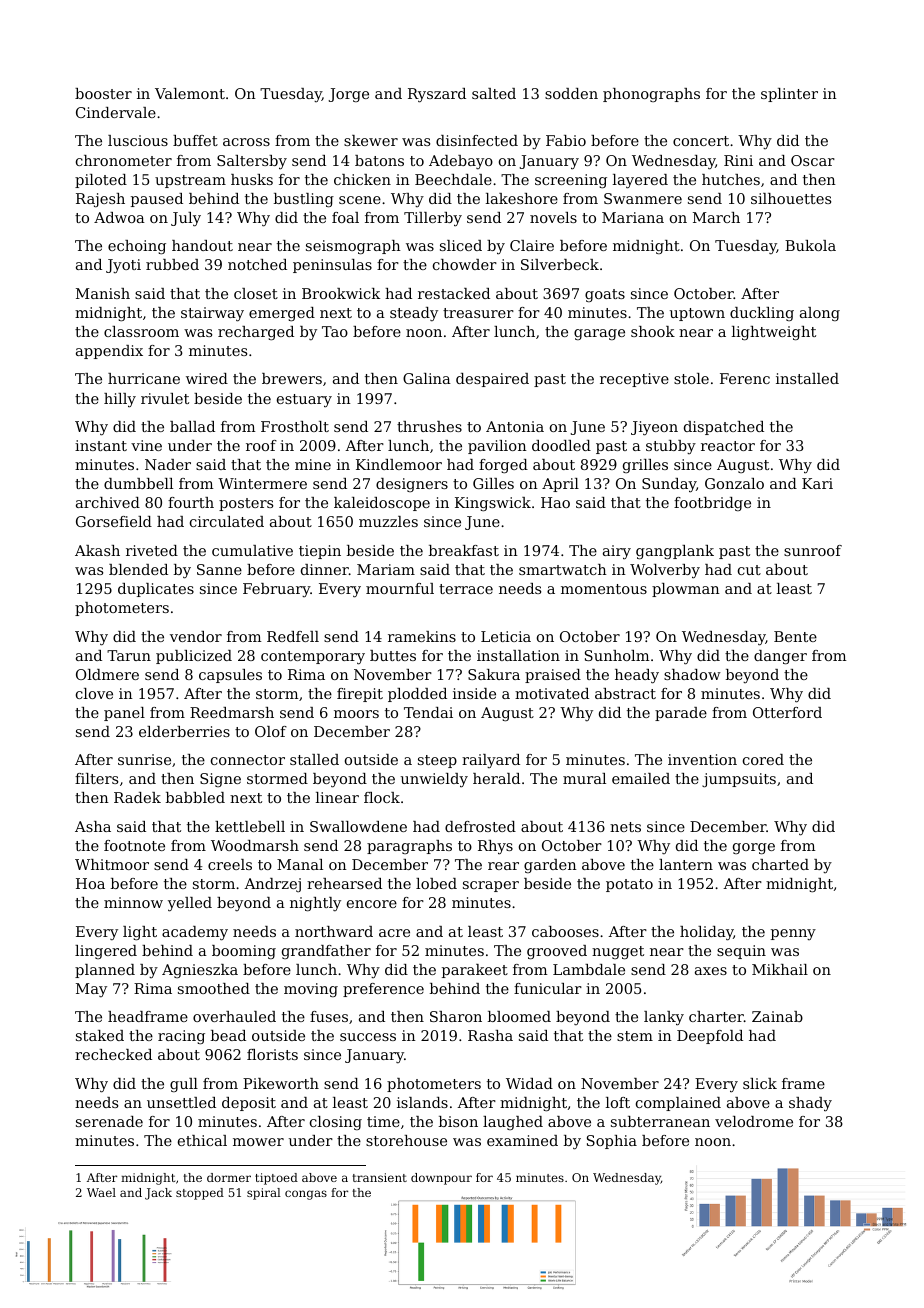  Describe the element at coordinates (456, 1016) in the page. I see `Sharon` at that location.
